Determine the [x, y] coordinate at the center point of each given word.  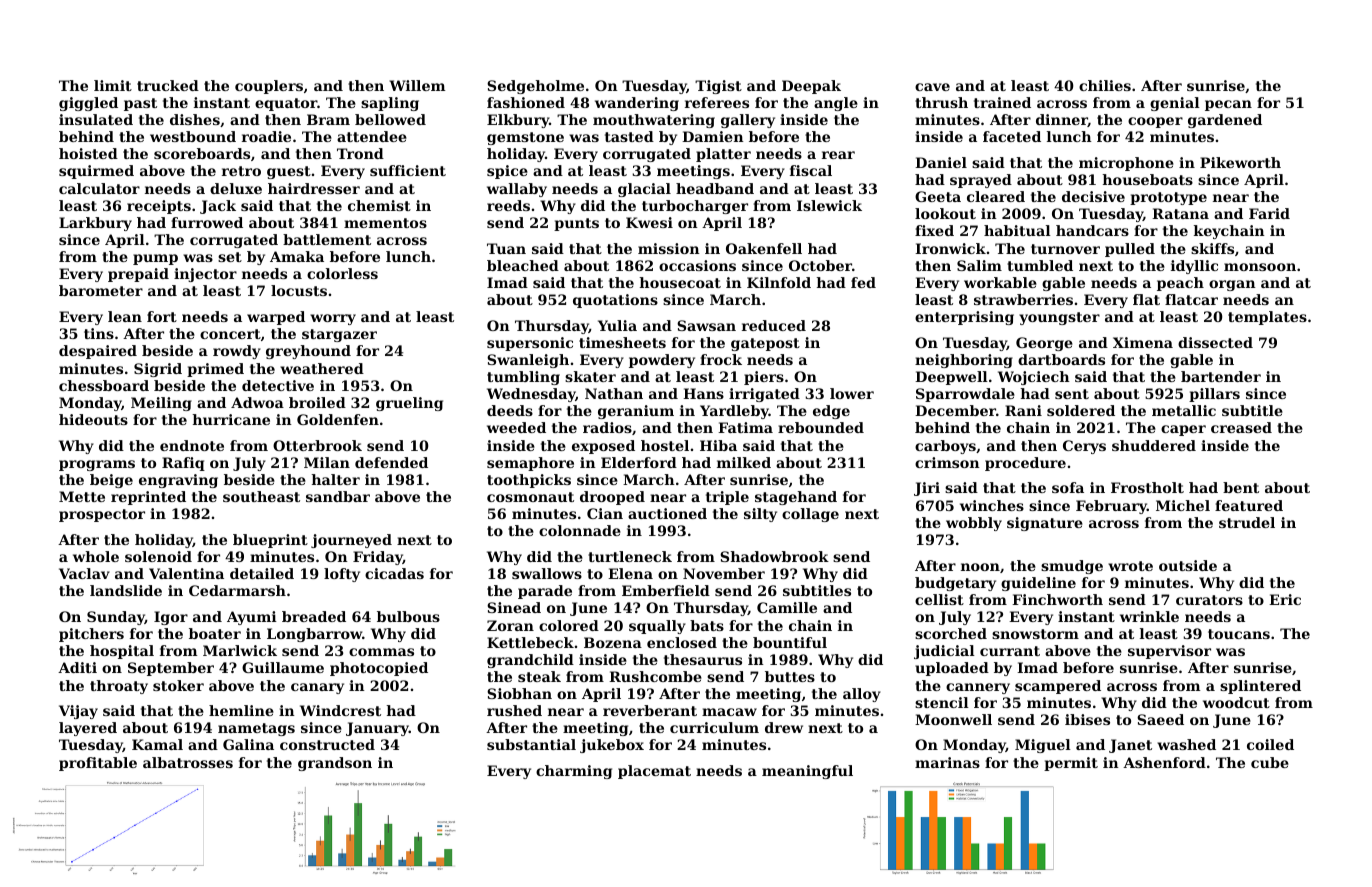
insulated [96, 119]
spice [507, 172]
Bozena [613, 642]
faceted [1012, 136]
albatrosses [188, 762]
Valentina [186, 573]
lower [852, 393]
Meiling [161, 404]
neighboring [964, 361]
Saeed [1160, 719]
